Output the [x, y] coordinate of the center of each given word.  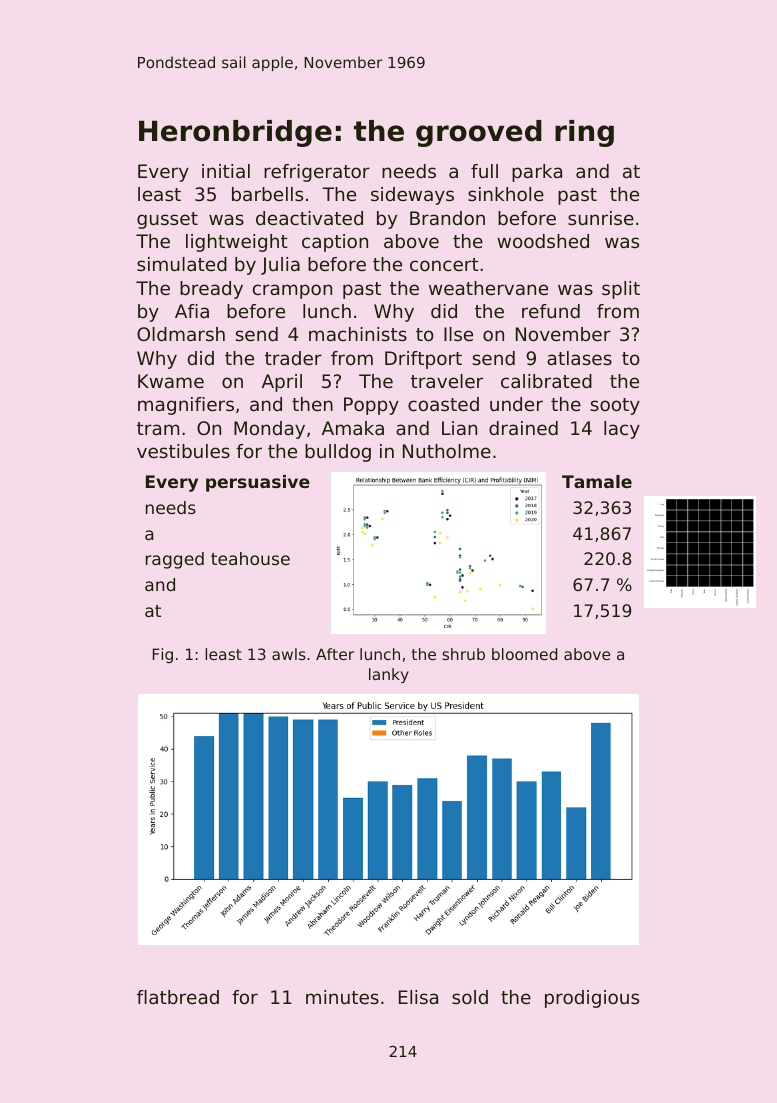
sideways [412, 196]
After [335, 654]
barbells [267, 194]
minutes [342, 997]
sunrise [601, 218]
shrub [463, 654]
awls [289, 654]
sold [470, 997]
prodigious [592, 999]
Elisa [418, 997]
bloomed [524, 654]
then [312, 404]
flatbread [178, 997]
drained [523, 428]
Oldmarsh [181, 334]
